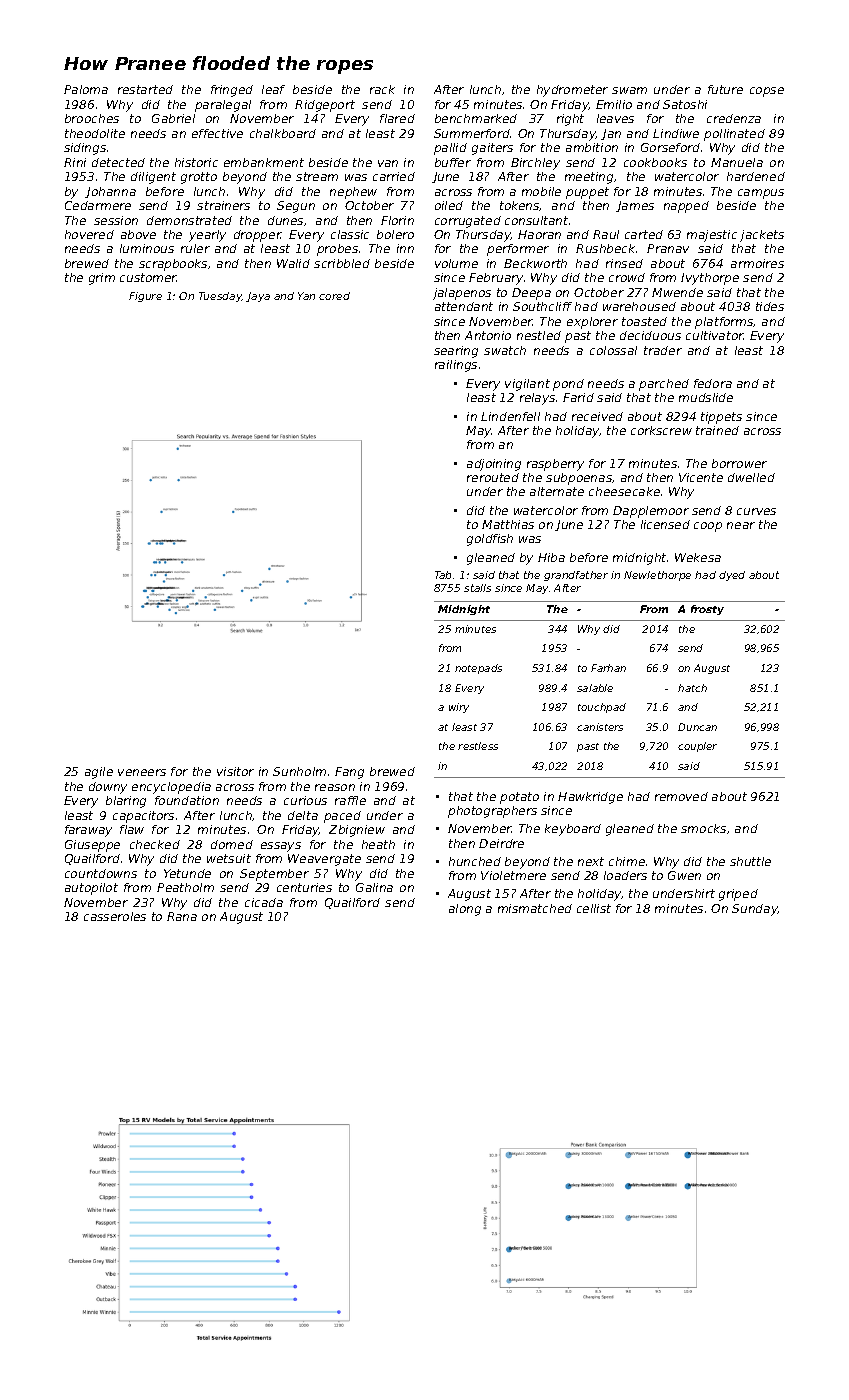 This page has width=849, height=1400. What do you see at coordinates (258, 297) in the page?
I see `Jaya` at bounding box center [258, 297].
